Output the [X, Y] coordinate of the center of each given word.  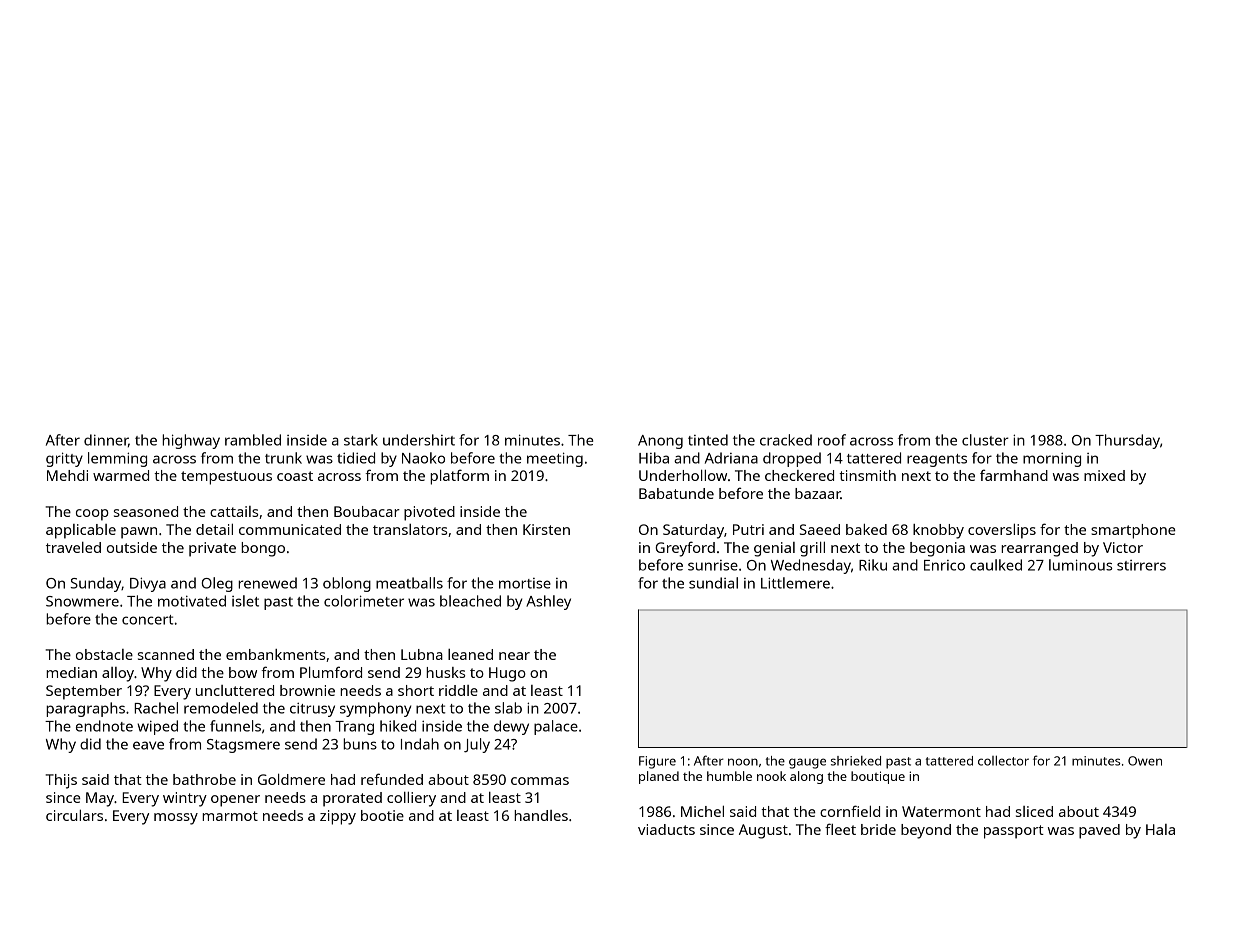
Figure [657, 762]
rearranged [1039, 549]
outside [132, 547]
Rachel [156, 708]
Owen [1145, 761]
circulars [74, 815]
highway [191, 441]
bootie [382, 815]
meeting [555, 459]
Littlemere [795, 583]
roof [832, 440]
